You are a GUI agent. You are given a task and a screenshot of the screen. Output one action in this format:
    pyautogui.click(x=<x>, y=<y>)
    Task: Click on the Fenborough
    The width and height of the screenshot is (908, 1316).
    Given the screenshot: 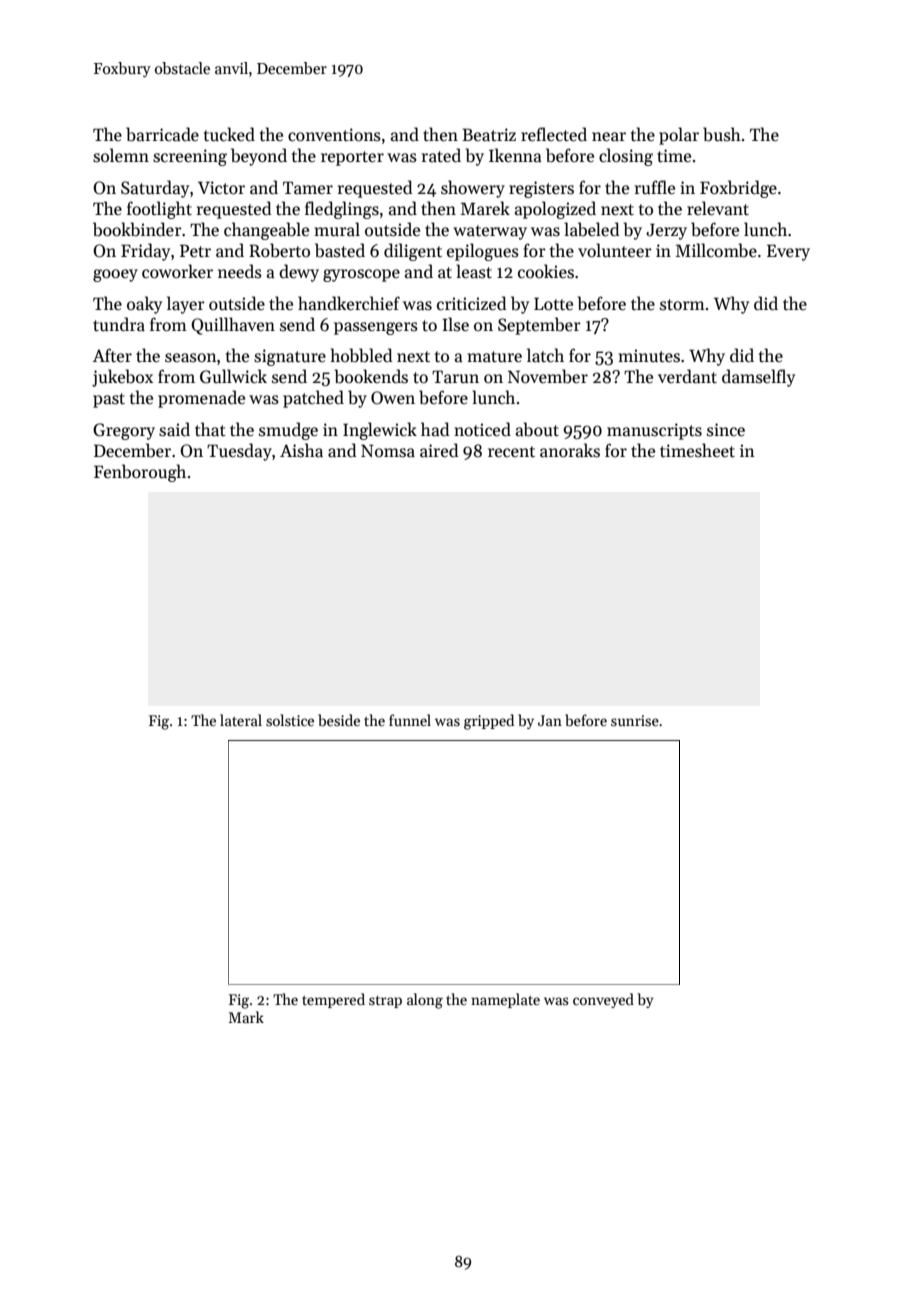 What is the action you would take?
    pyautogui.click(x=140, y=473)
